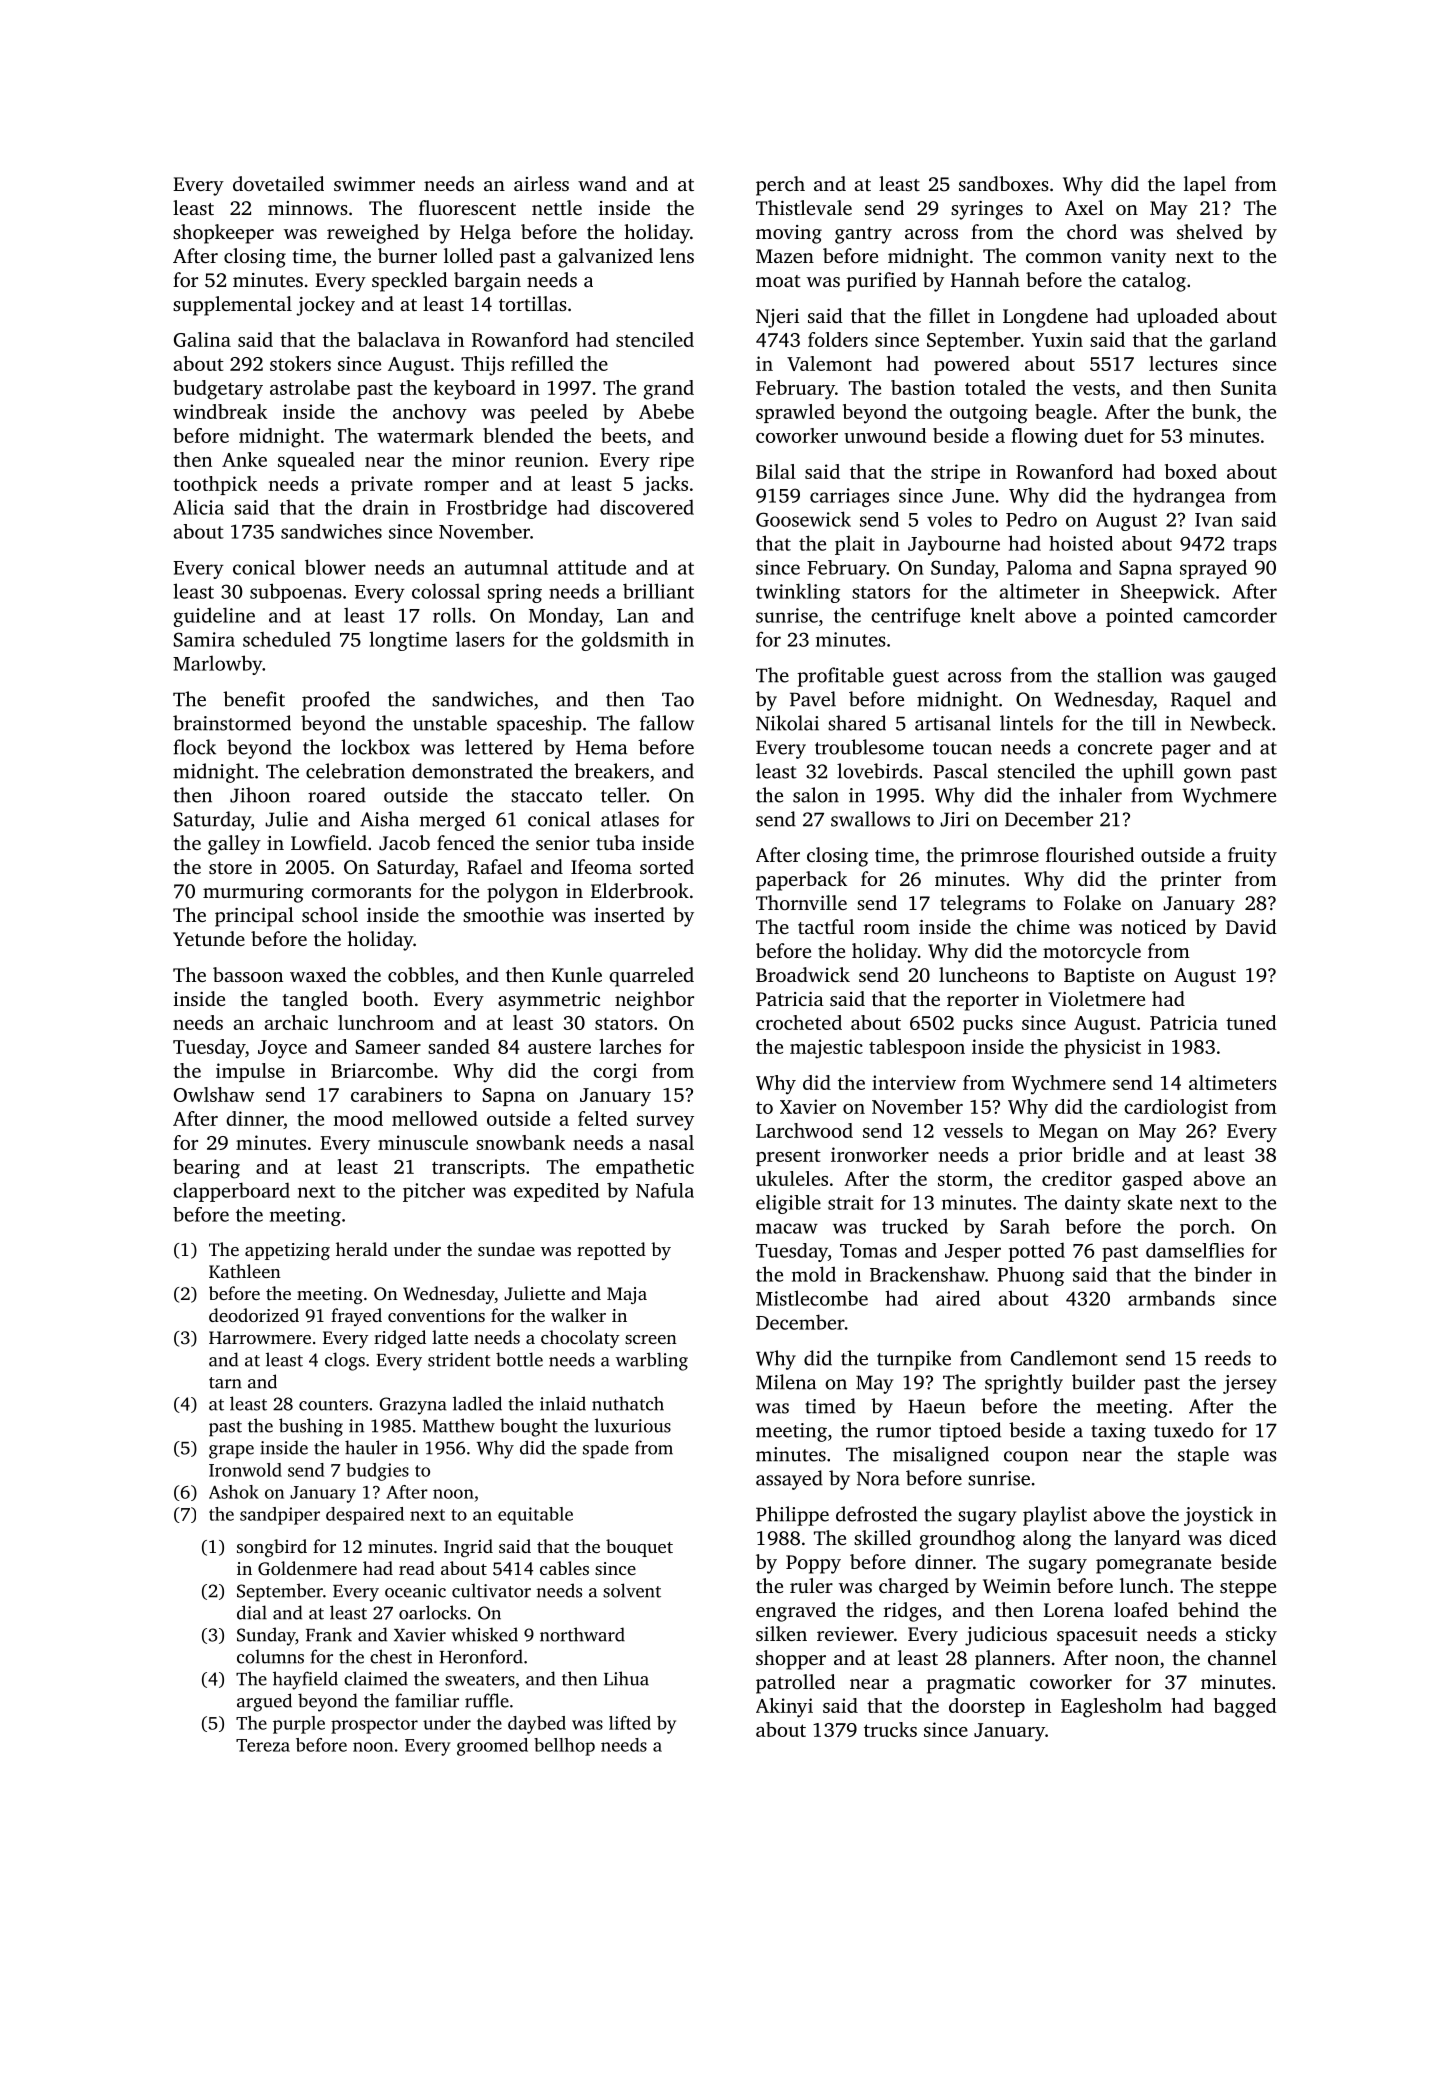 The height and width of the page is (2100, 1450). What do you see at coordinates (264, 1702) in the page?
I see `argued` at bounding box center [264, 1702].
